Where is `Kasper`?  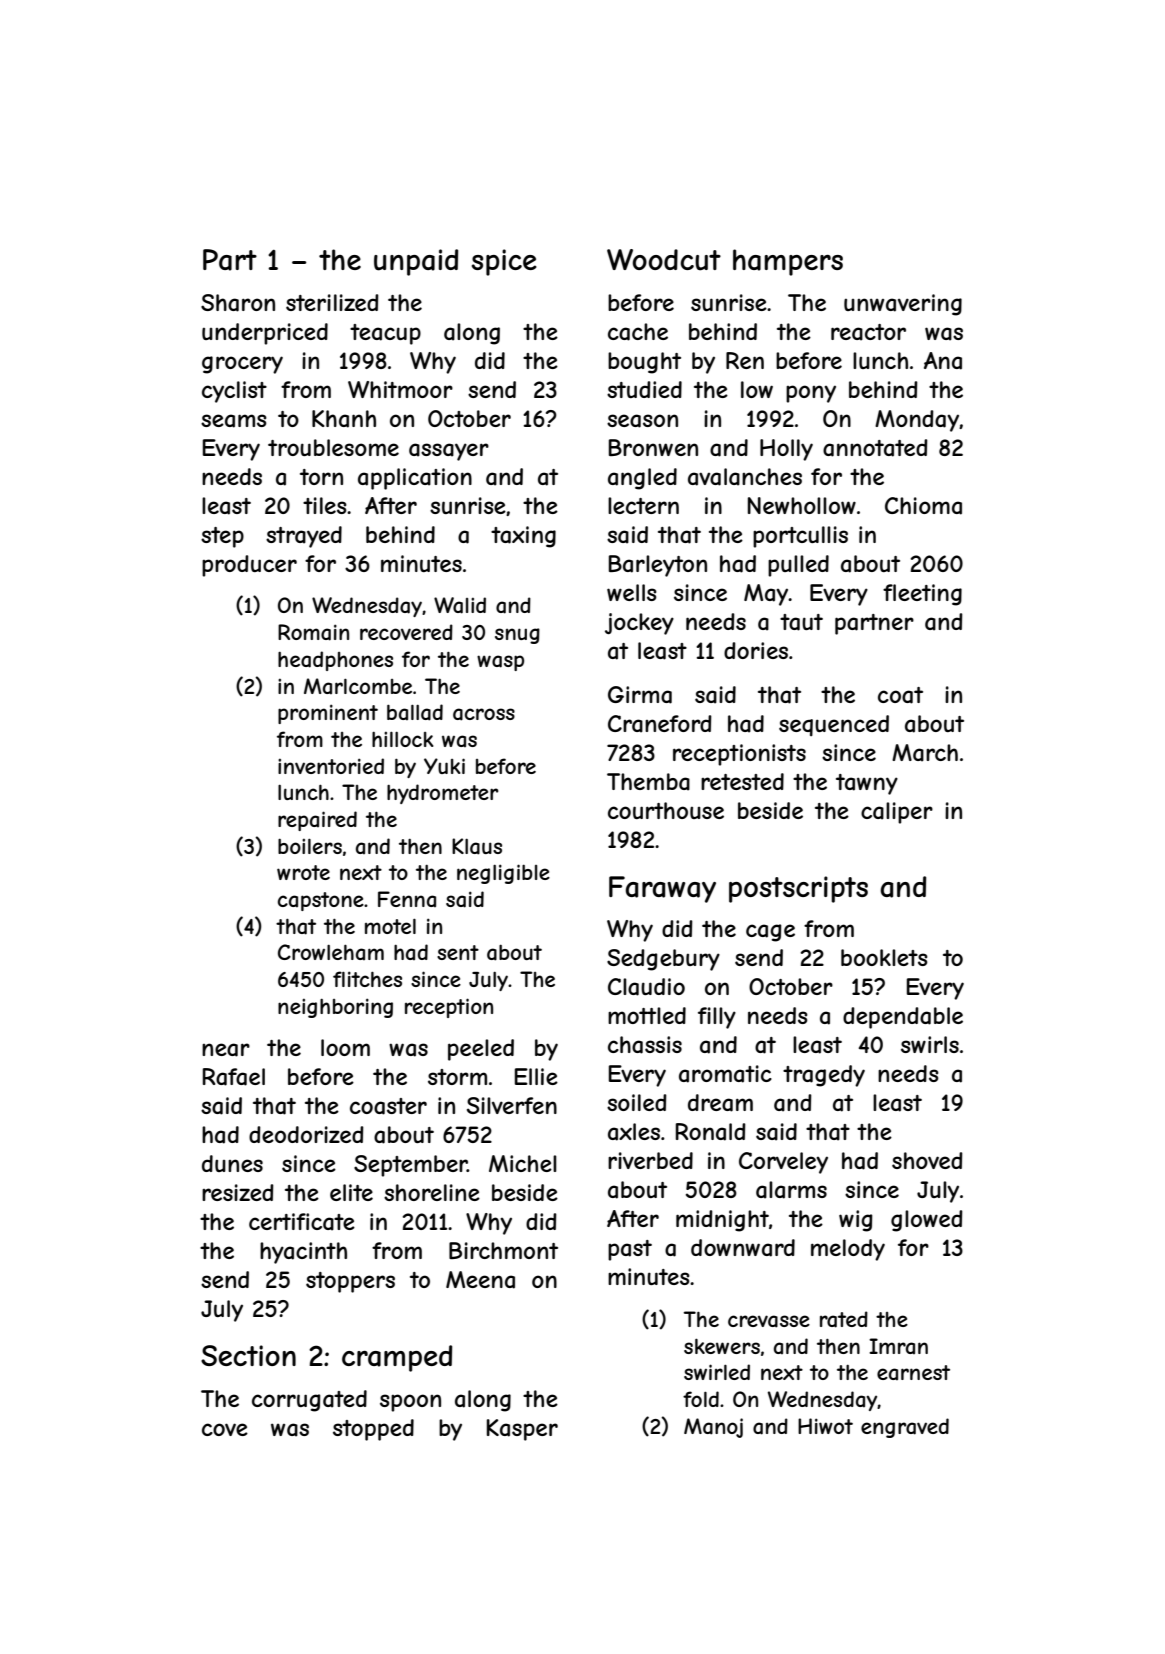 Kasper is located at coordinates (522, 1430).
